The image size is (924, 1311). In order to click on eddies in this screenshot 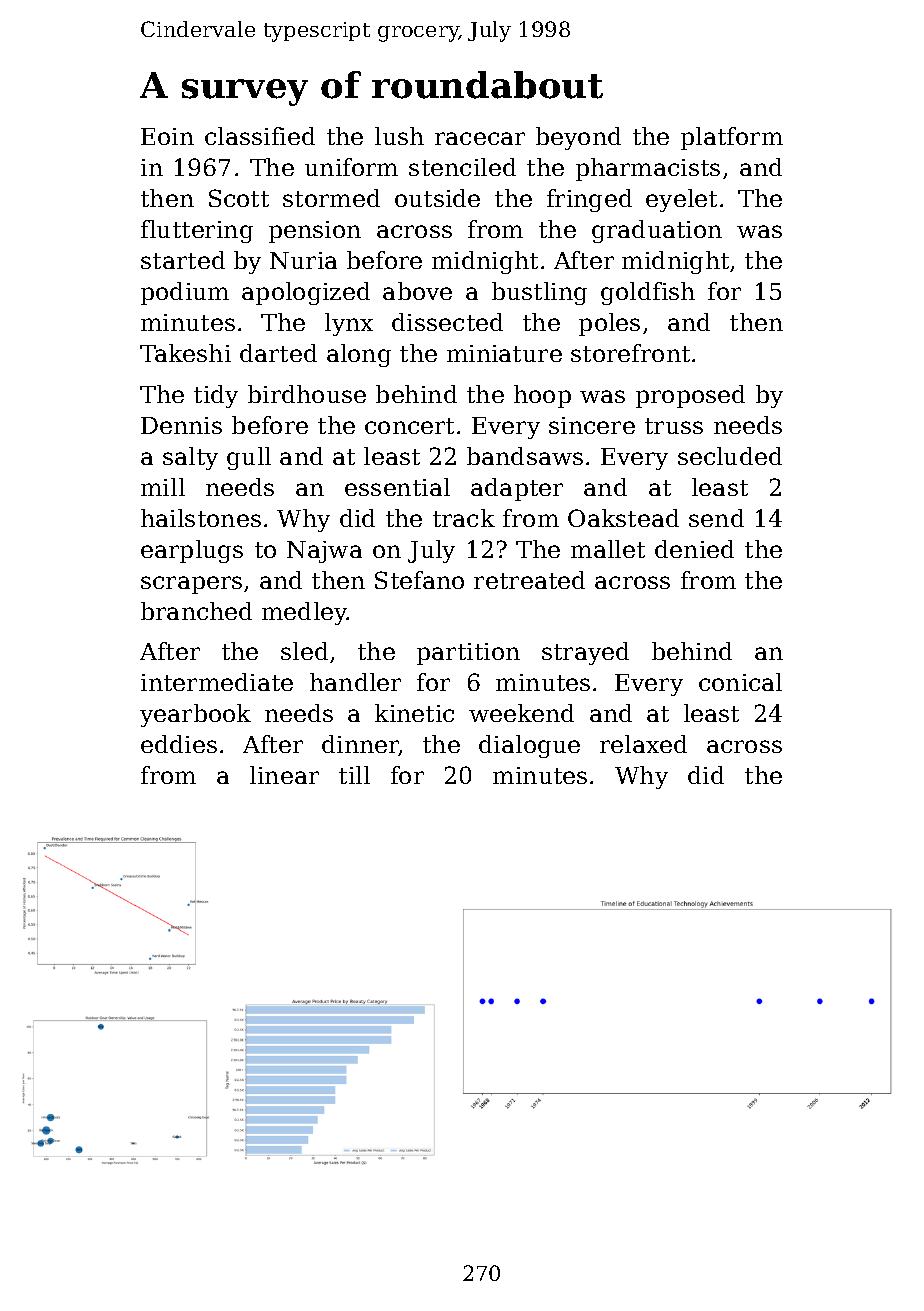, I will do `click(179, 744)`.
